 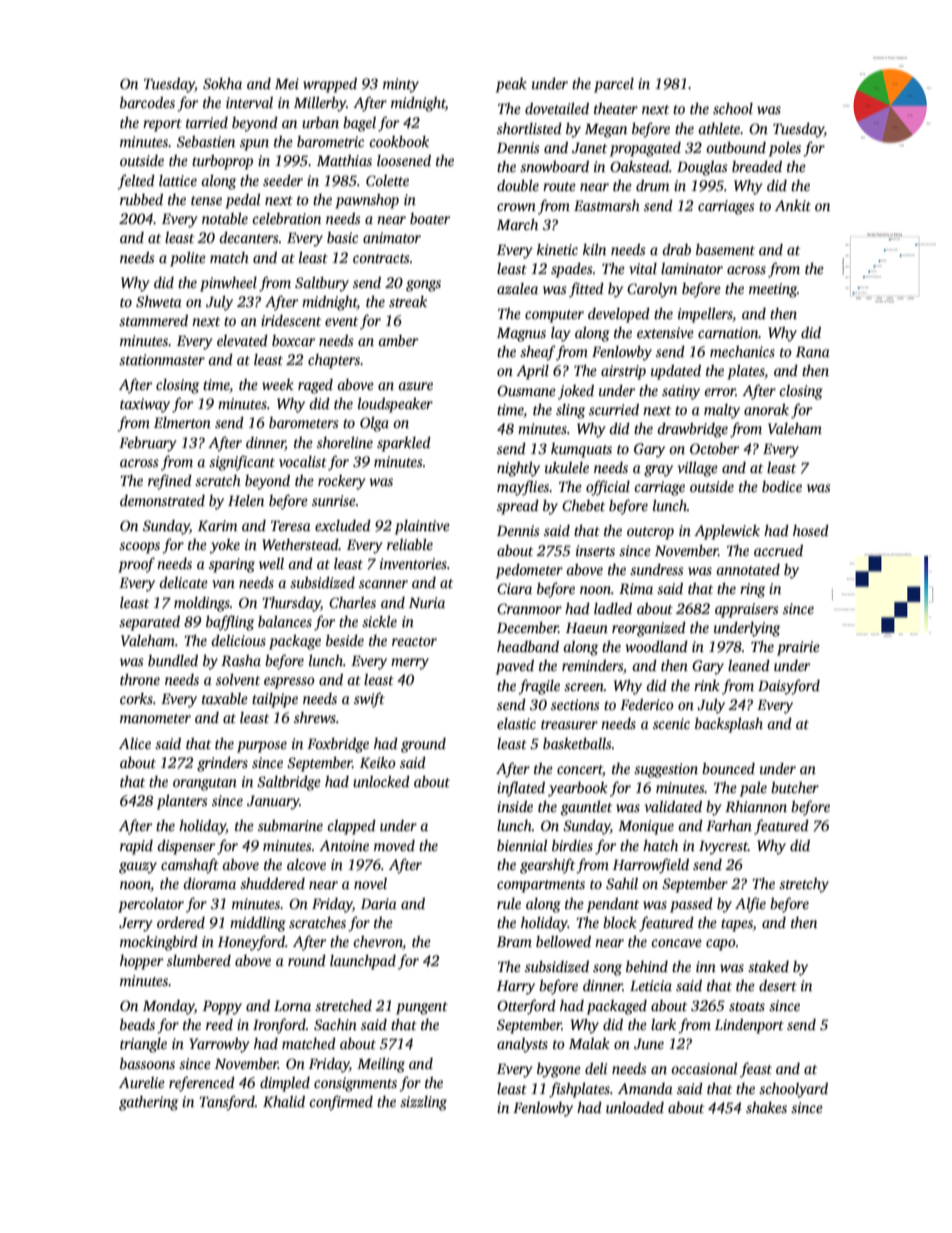 I want to click on reactor, so click(x=414, y=641).
